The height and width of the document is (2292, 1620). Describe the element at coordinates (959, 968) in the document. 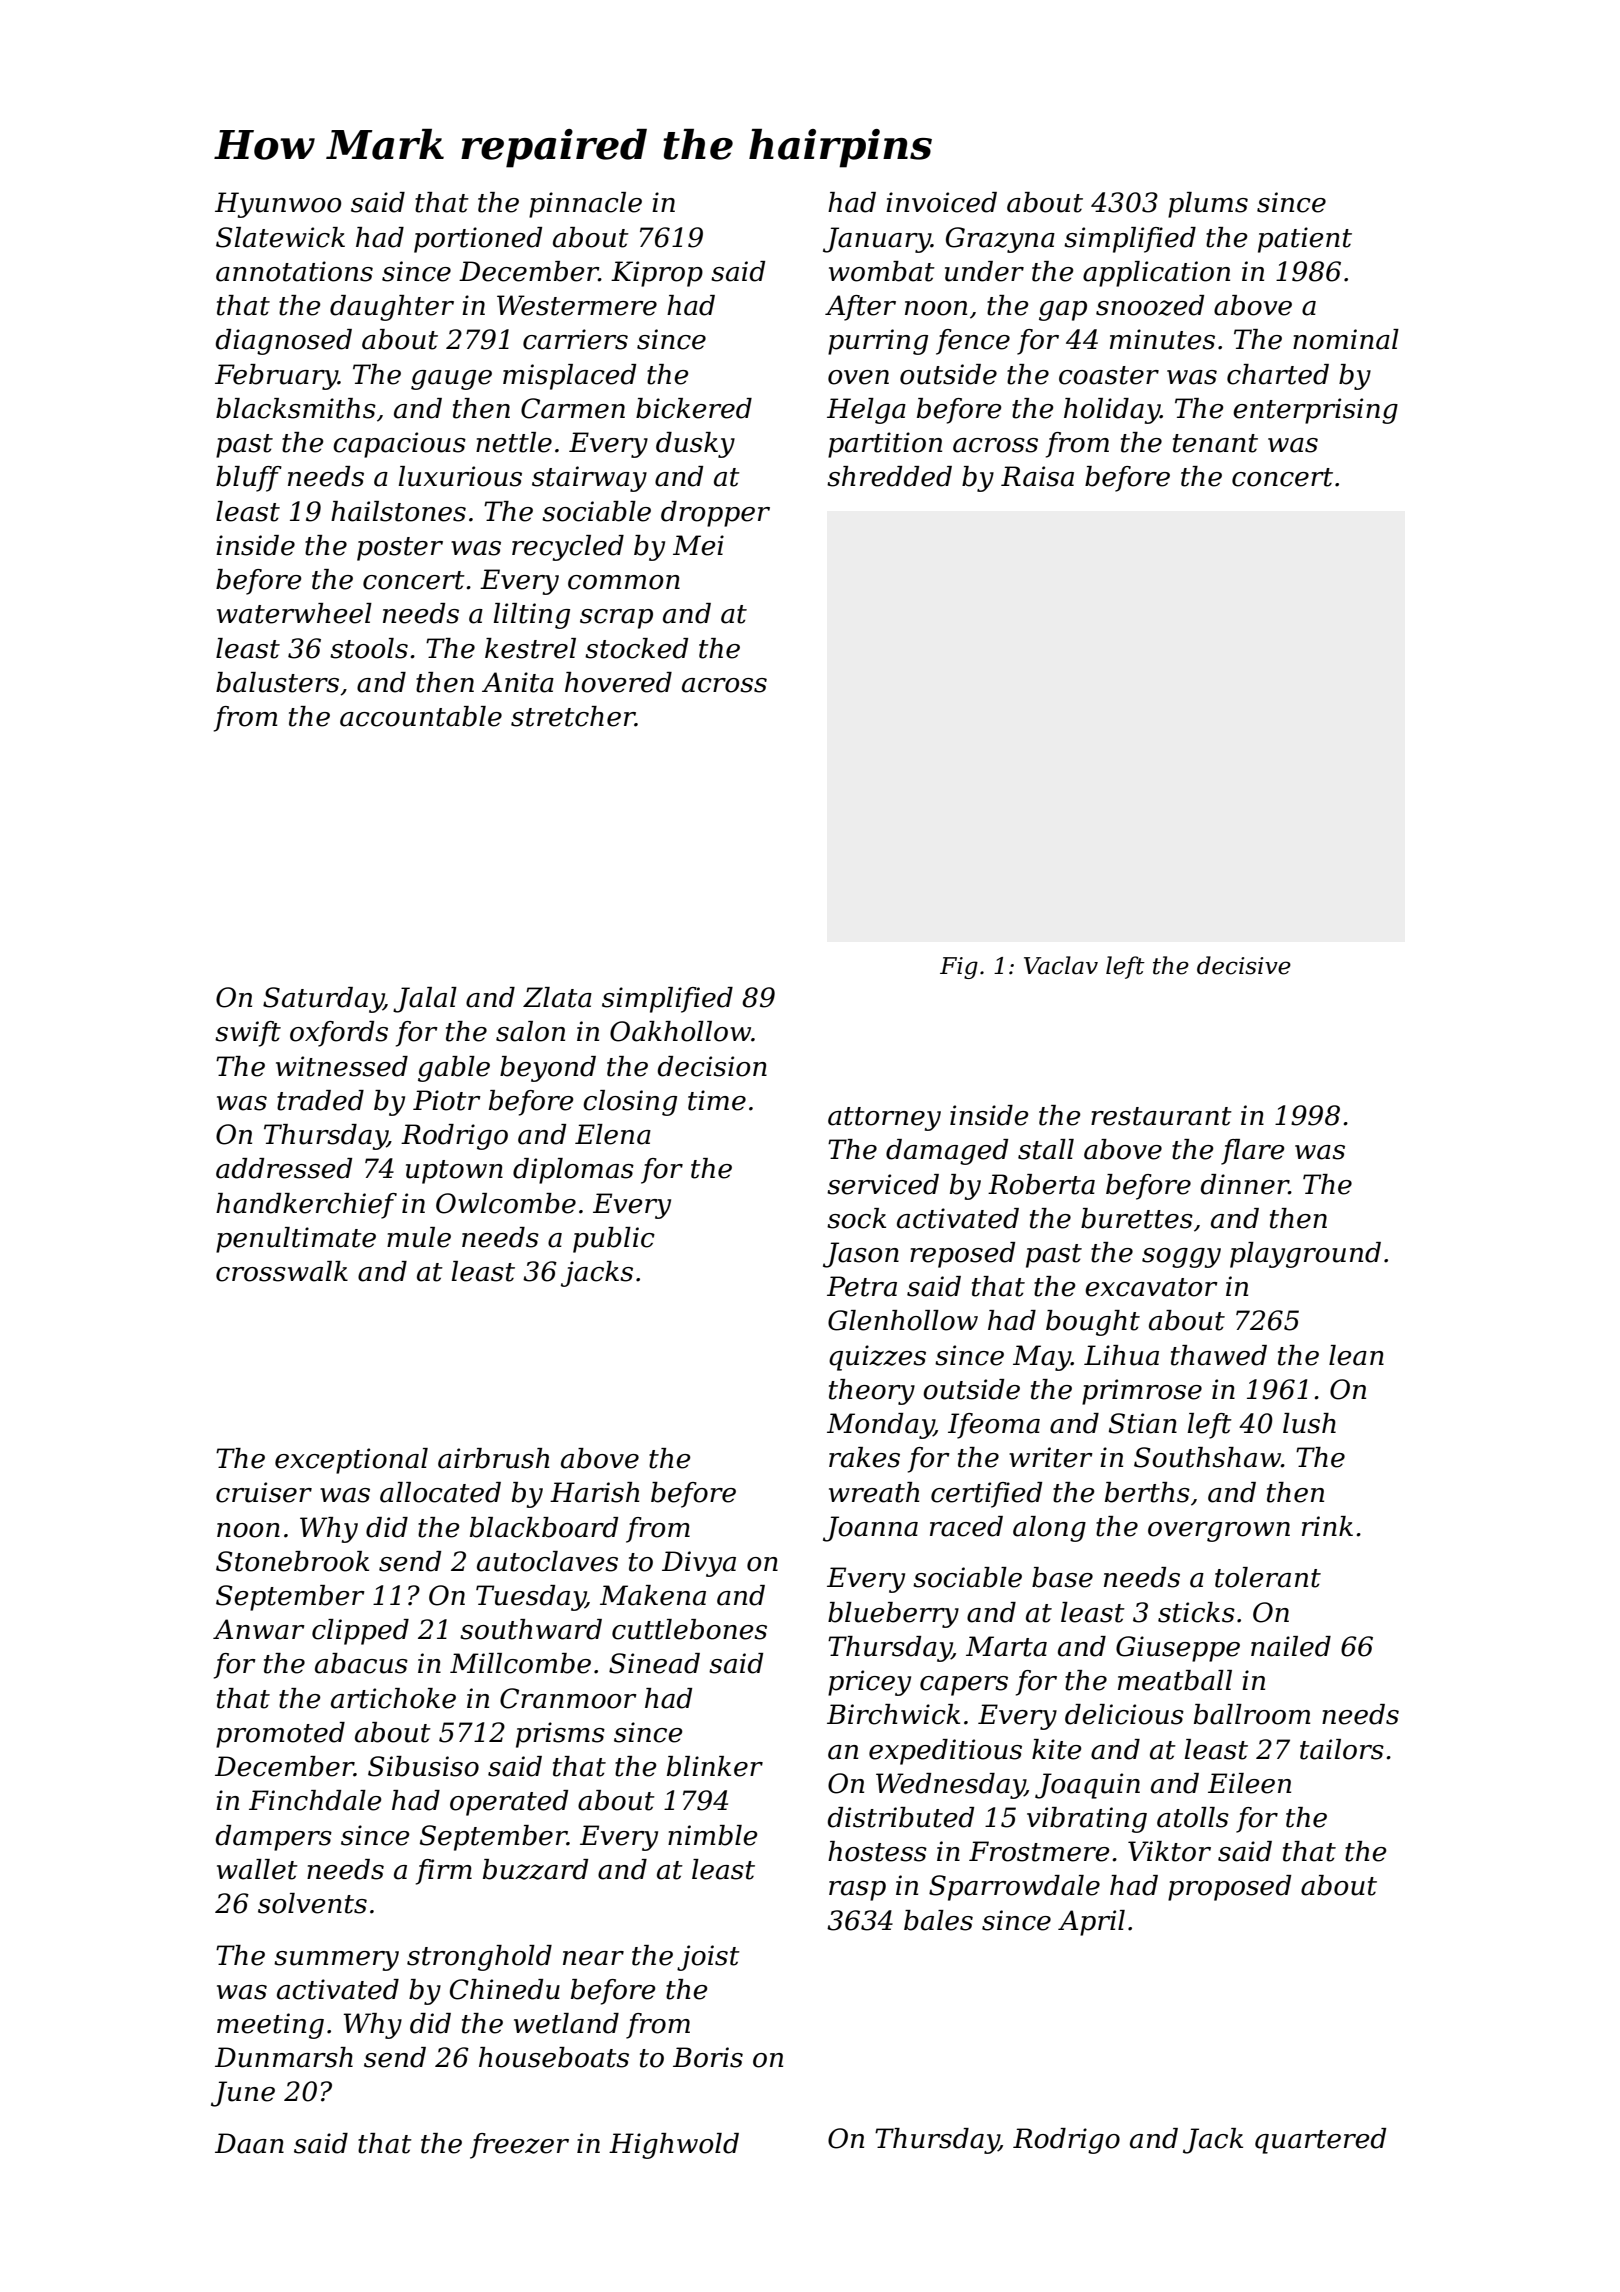

I see `Fig` at that location.
